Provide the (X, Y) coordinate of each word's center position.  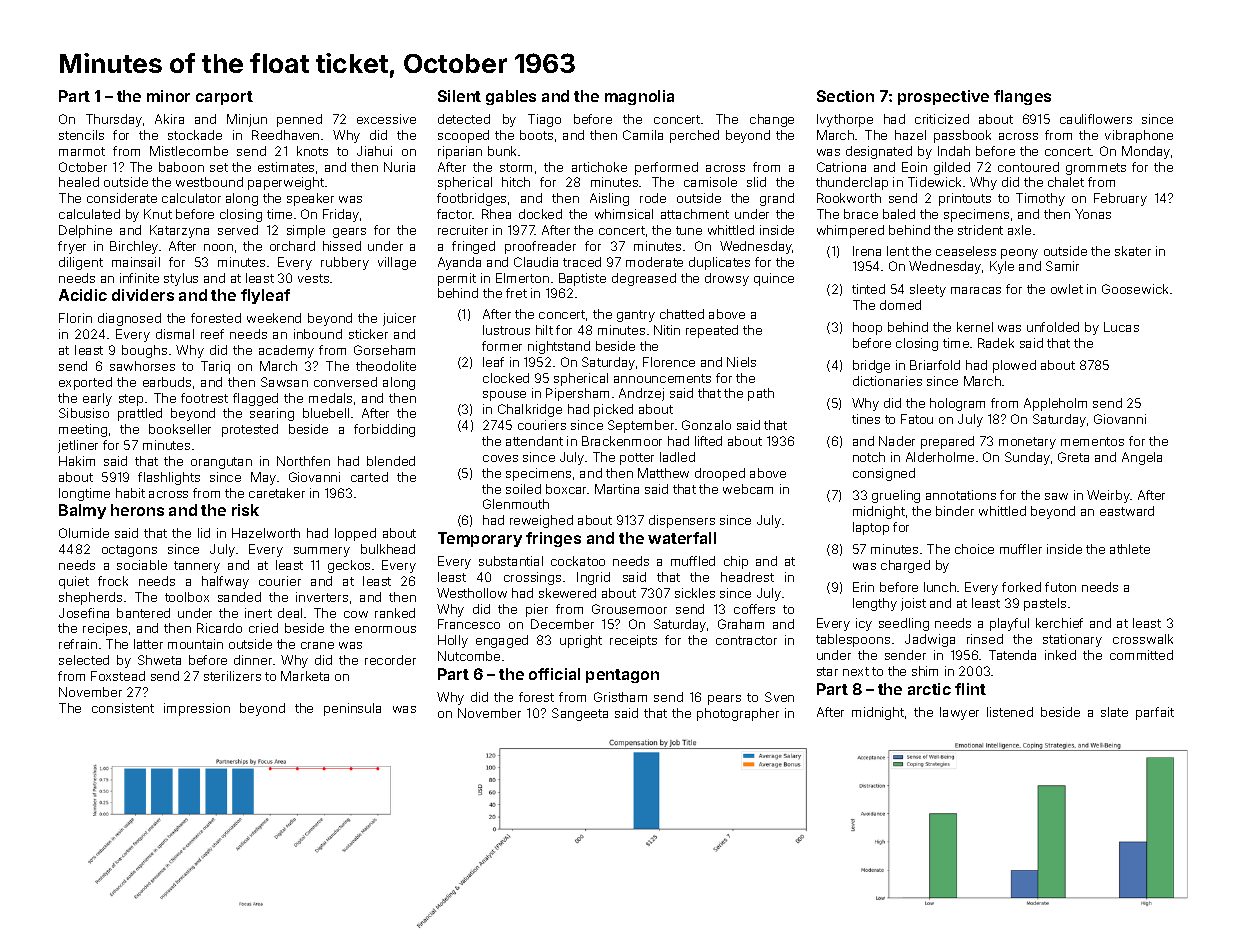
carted (369, 477)
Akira (169, 119)
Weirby (1109, 496)
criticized (942, 119)
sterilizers (232, 676)
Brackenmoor (622, 441)
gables (511, 97)
